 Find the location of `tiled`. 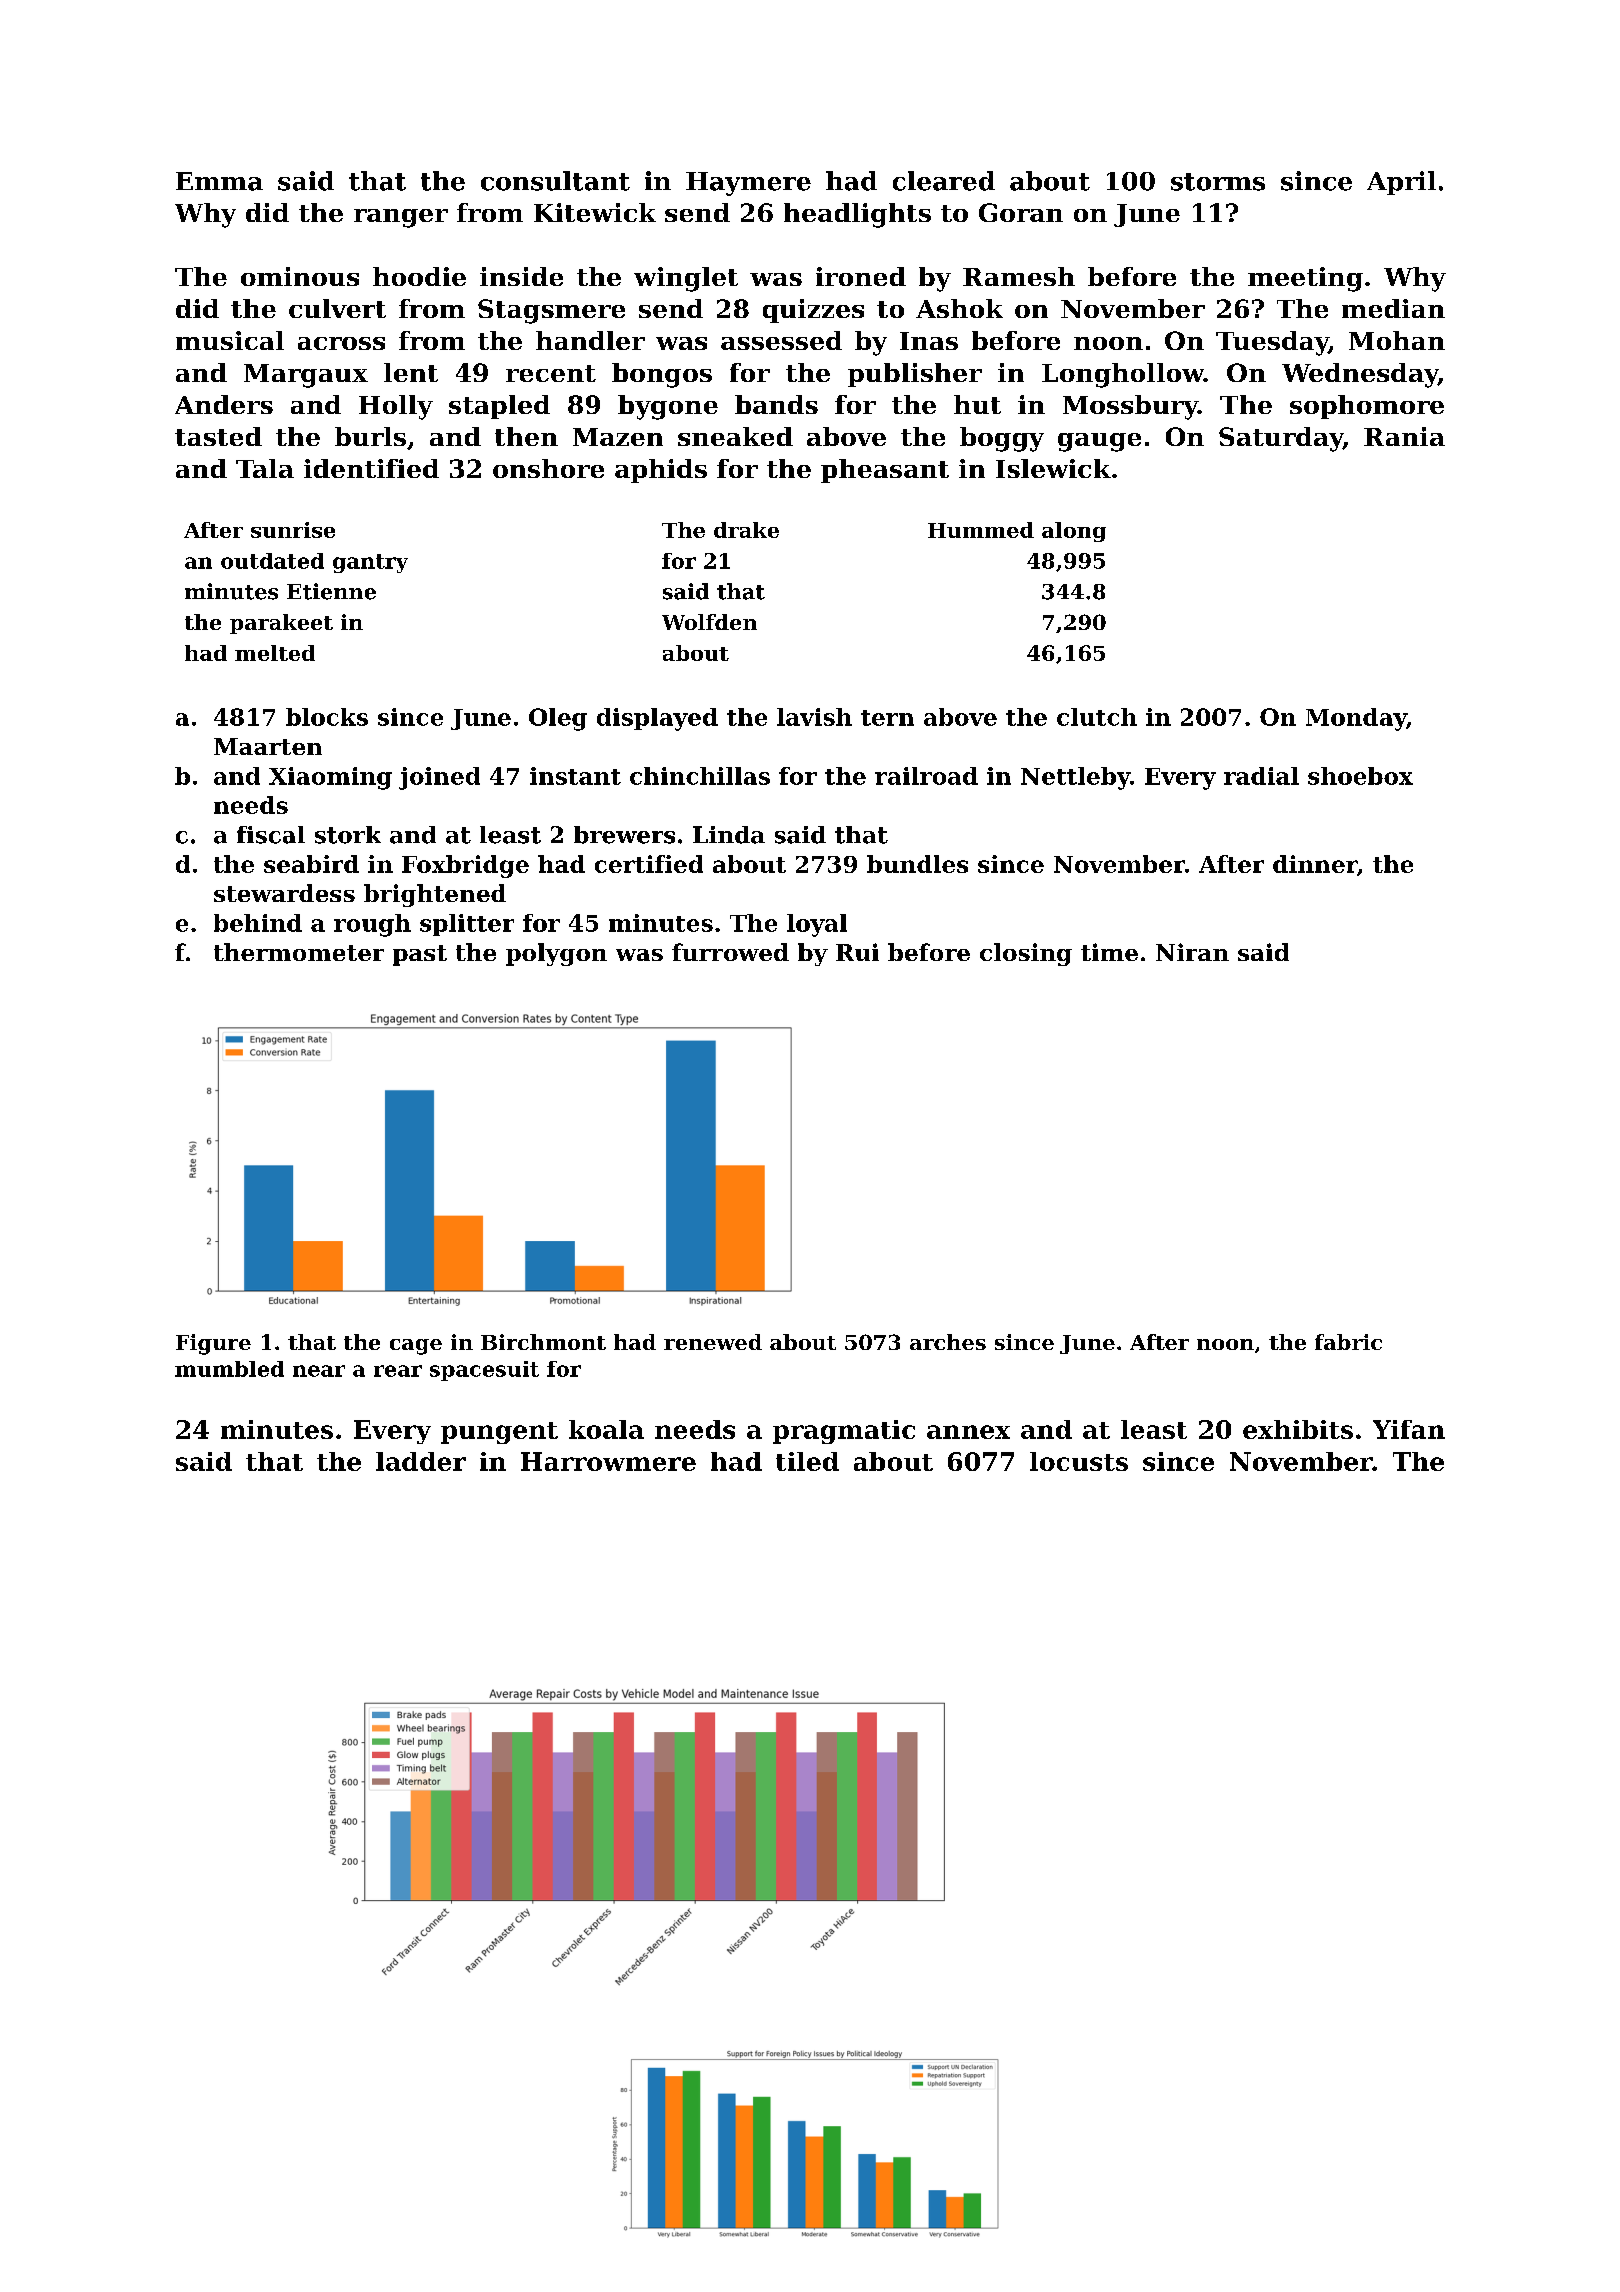

tiled is located at coordinates (807, 1461).
